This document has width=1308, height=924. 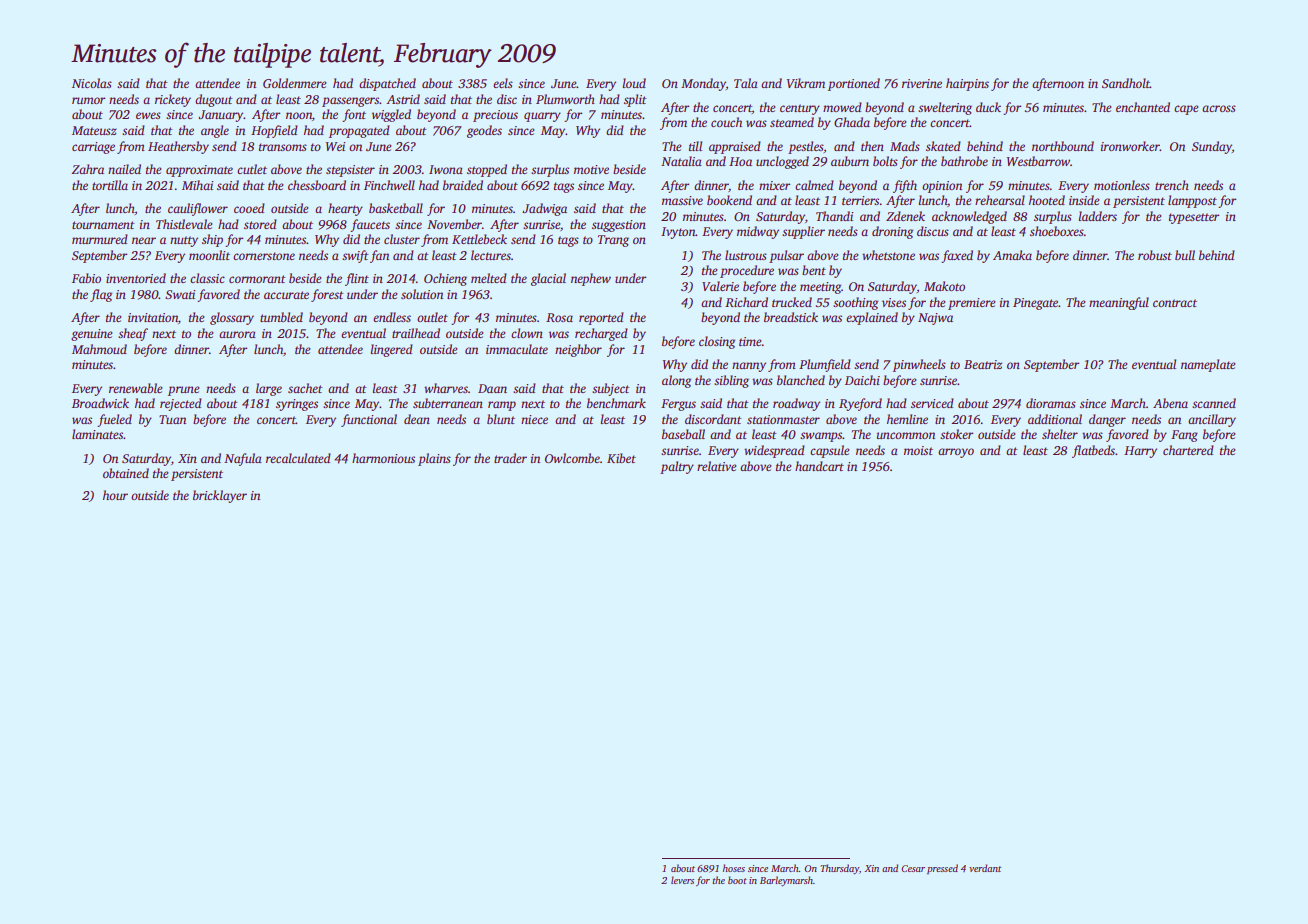 What do you see at coordinates (682, 880) in the document?
I see `levers` at bounding box center [682, 880].
